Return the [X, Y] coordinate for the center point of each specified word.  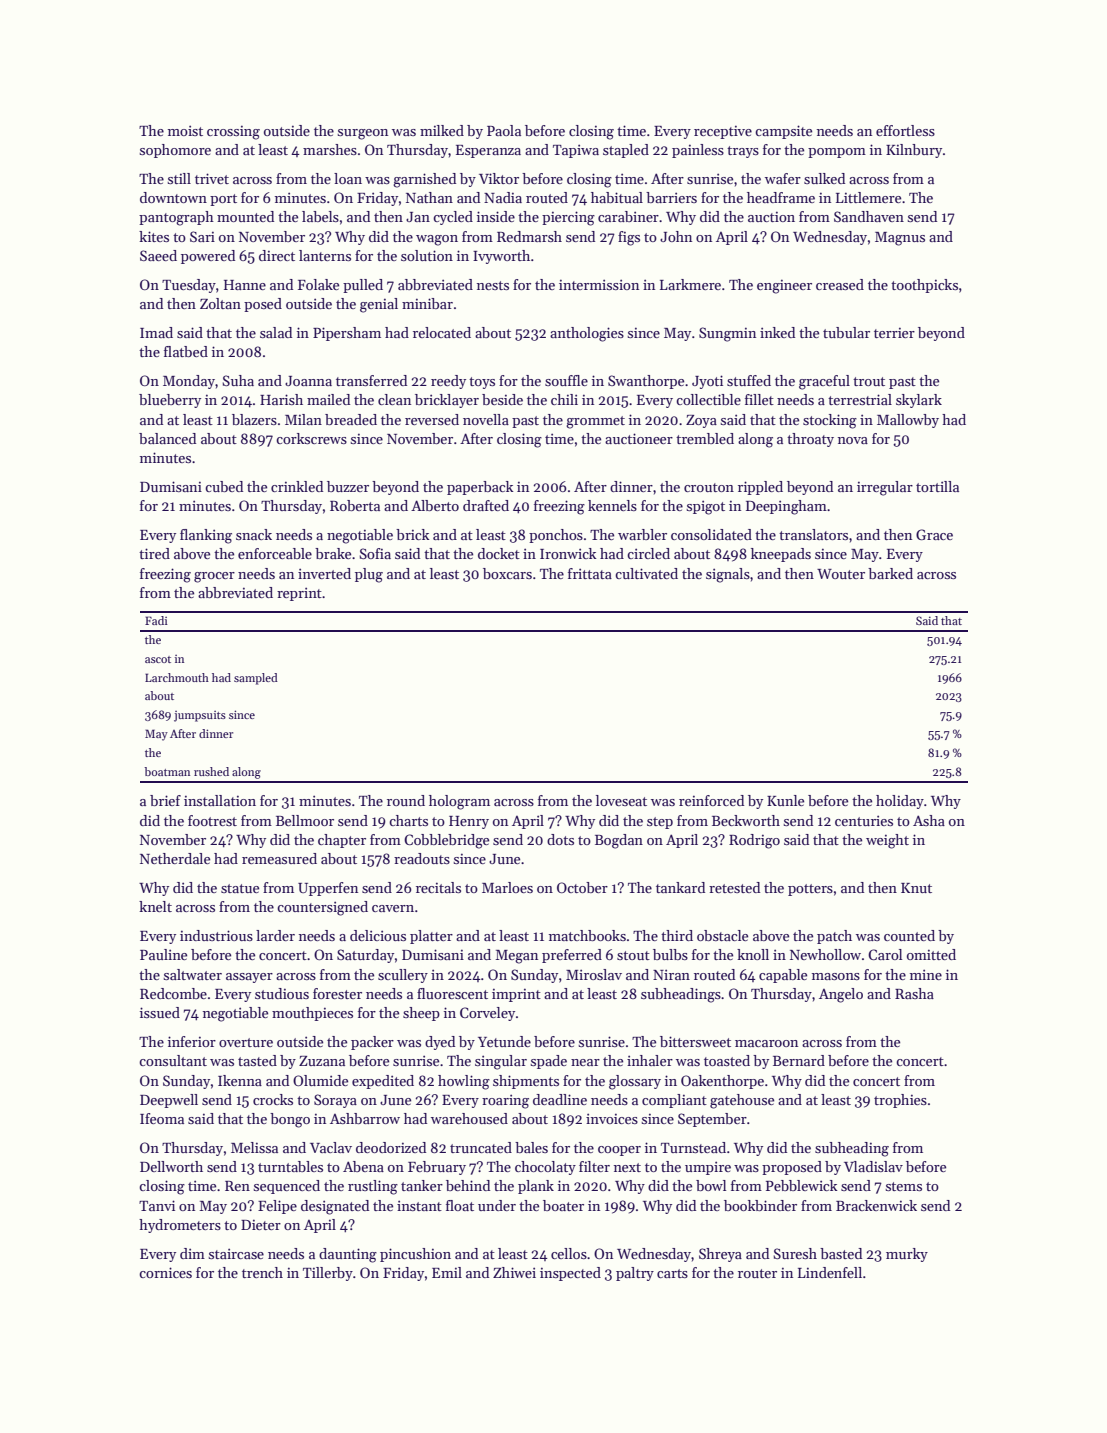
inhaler [650, 1060]
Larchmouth [177, 677]
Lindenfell [830, 1272]
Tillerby [328, 1274]
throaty [810, 440]
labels [320, 216]
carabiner [628, 216]
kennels [612, 505]
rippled [760, 488]
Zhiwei [514, 1272]
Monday [189, 382]
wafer [783, 178]
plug [369, 575]
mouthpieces [312, 1014]
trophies [900, 1101]
